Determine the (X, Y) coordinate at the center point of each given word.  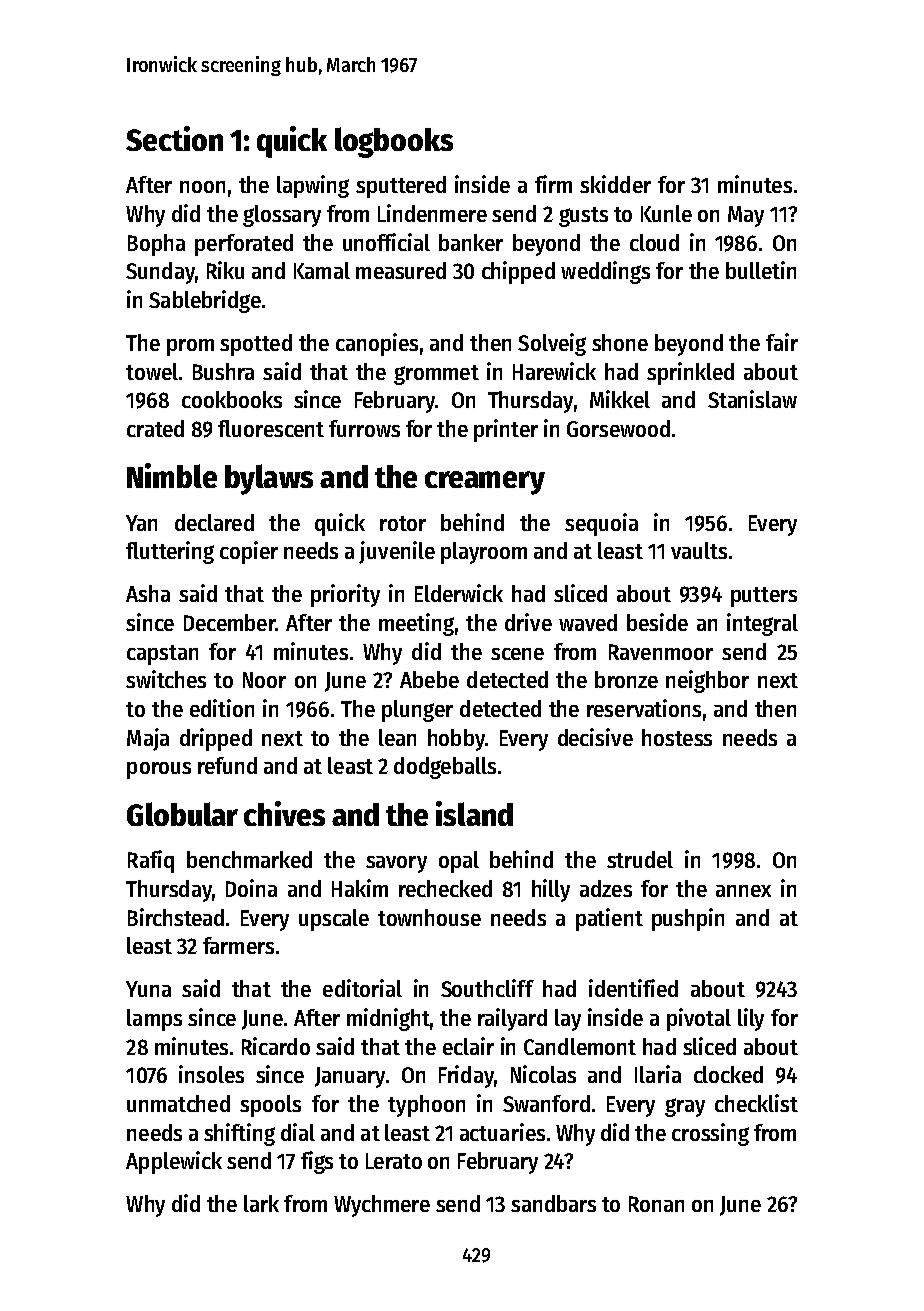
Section (174, 138)
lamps (154, 1020)
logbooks (394, 142)
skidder (615, 184)
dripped (216, 739)
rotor (403, 523)
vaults (699, 550)
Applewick (174, 1162)
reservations (644, 708)
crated (155, 428)
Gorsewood (618, 428)
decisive (595, 737)
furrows (364, 428)
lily (751, 1019)
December (229, 622)
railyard (512, 1019)
